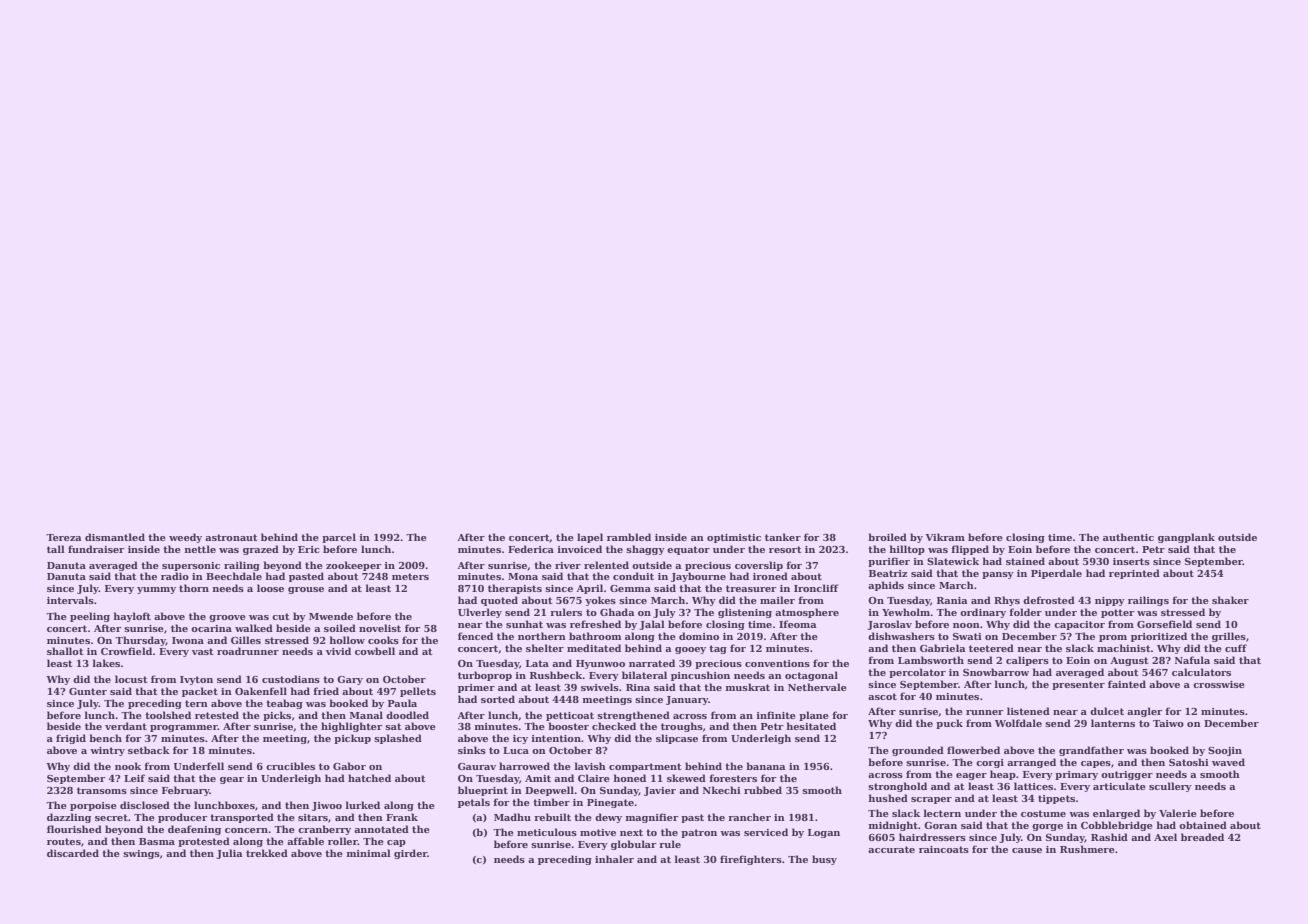 This image has width=1308, height=924. What do you see at coordinates (175, 576) in the image?
I see `radio` at bounding box center [175, 576].
